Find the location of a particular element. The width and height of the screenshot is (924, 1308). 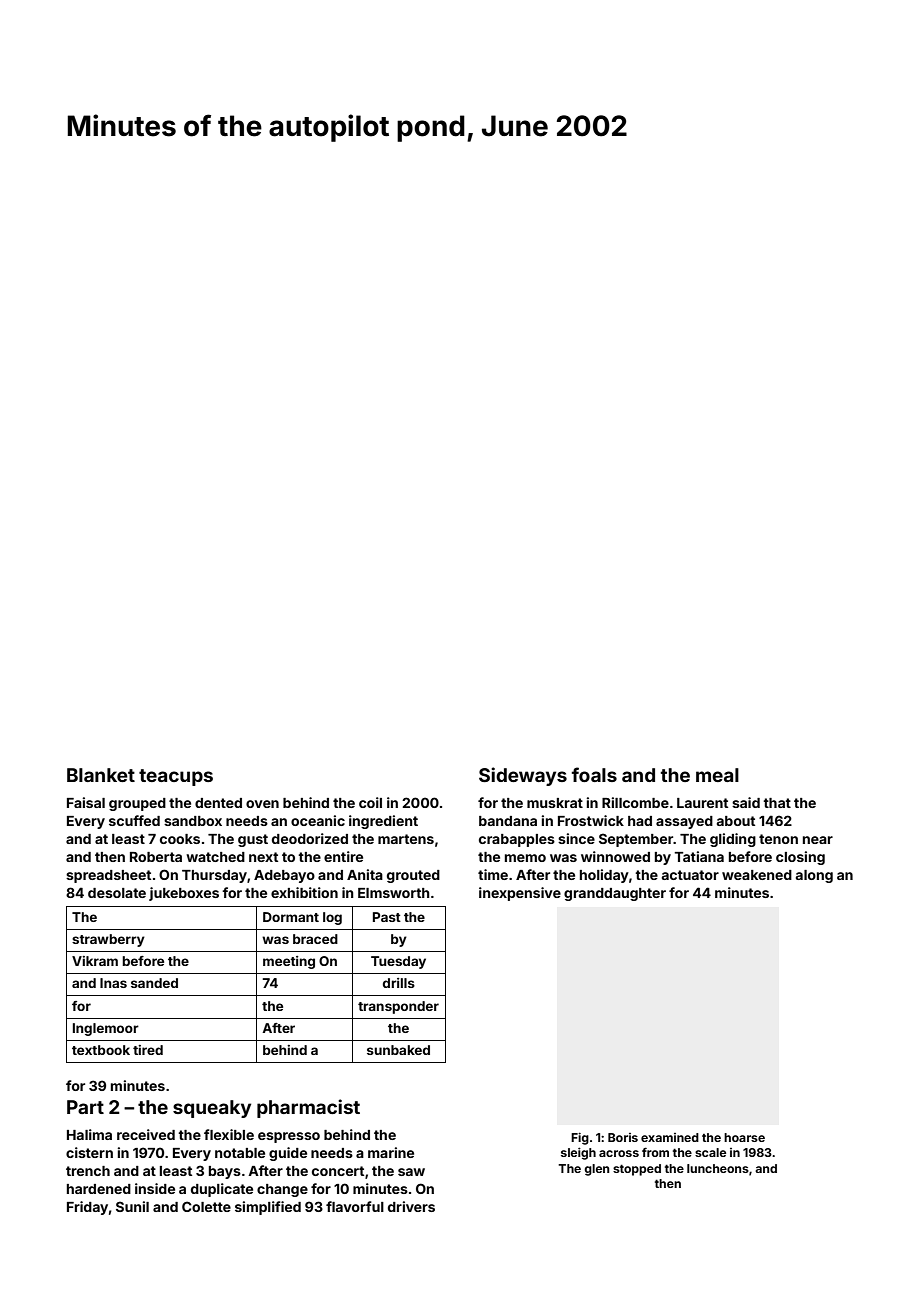

espresso is located at coordinates (289, 1137).
